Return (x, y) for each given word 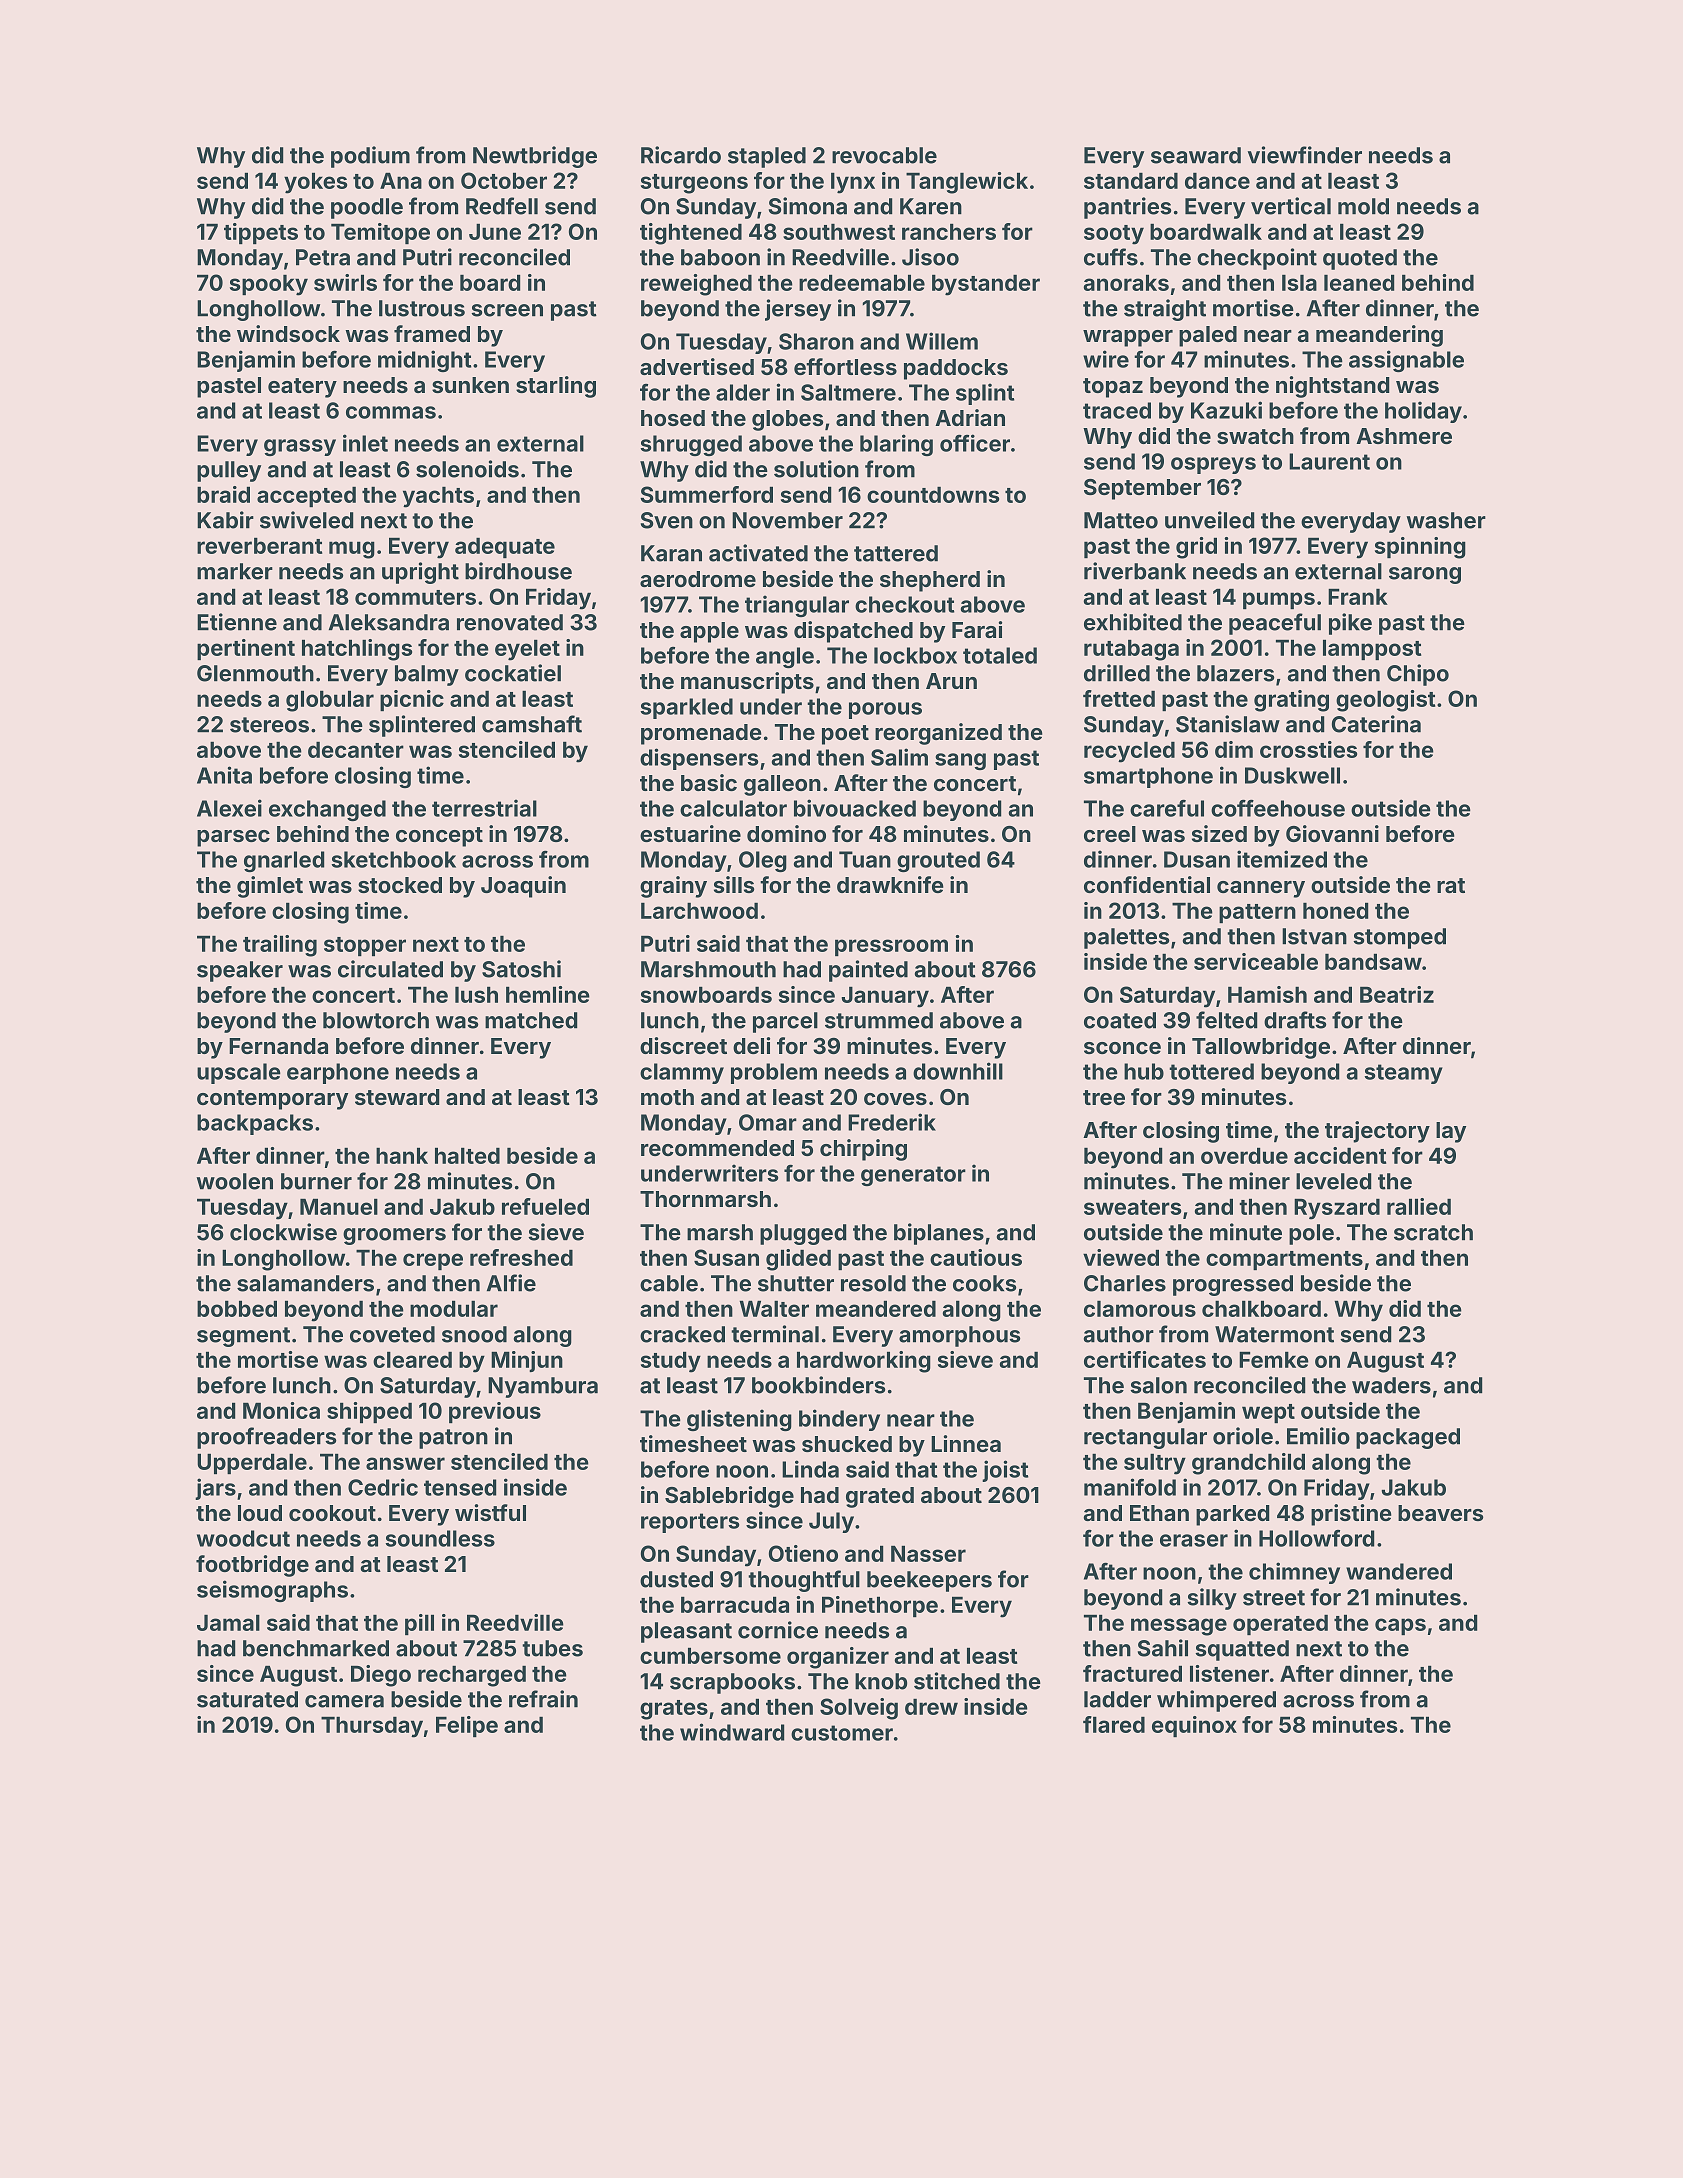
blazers (1235, 673)
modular (454, 1308)
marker (235, 571)
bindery (839, 1420)
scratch (1433, 1232)
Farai (977, 629)
